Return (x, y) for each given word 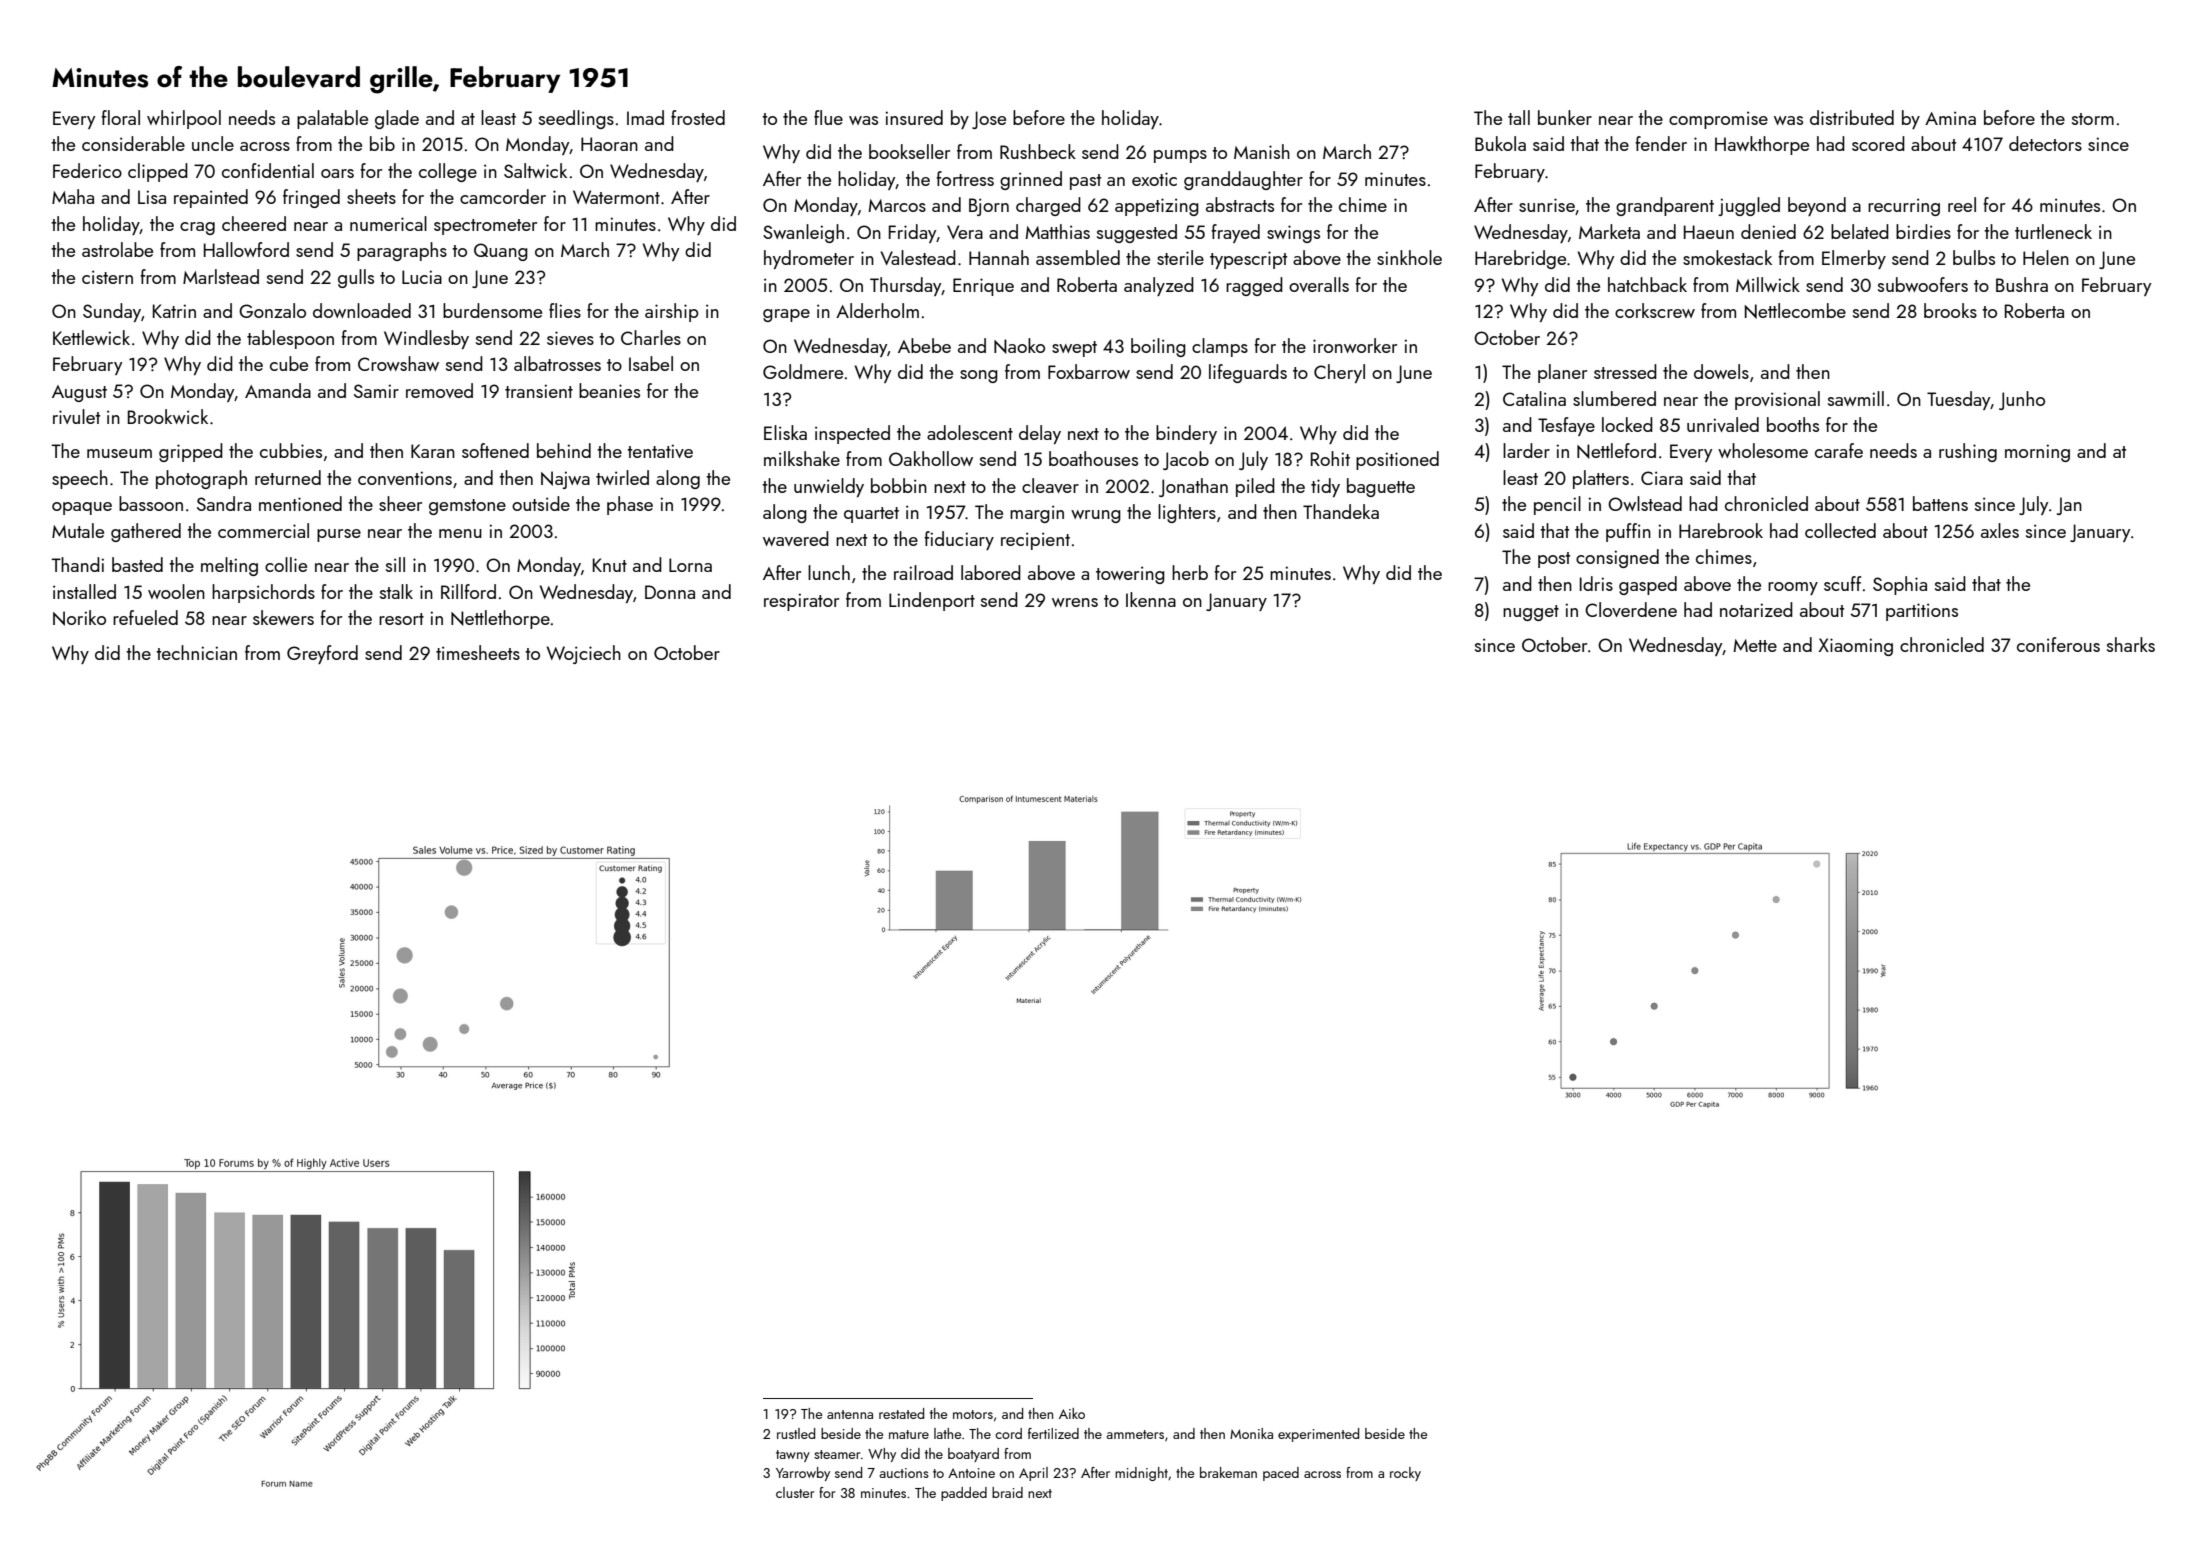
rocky (1405, 1474)
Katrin (174, 311)
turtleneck (2053, 231)
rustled (796, 1433)
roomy (1793, 588)
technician (196, 652)
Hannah (999, 257)
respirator (801, 602)
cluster (795, 1492)
